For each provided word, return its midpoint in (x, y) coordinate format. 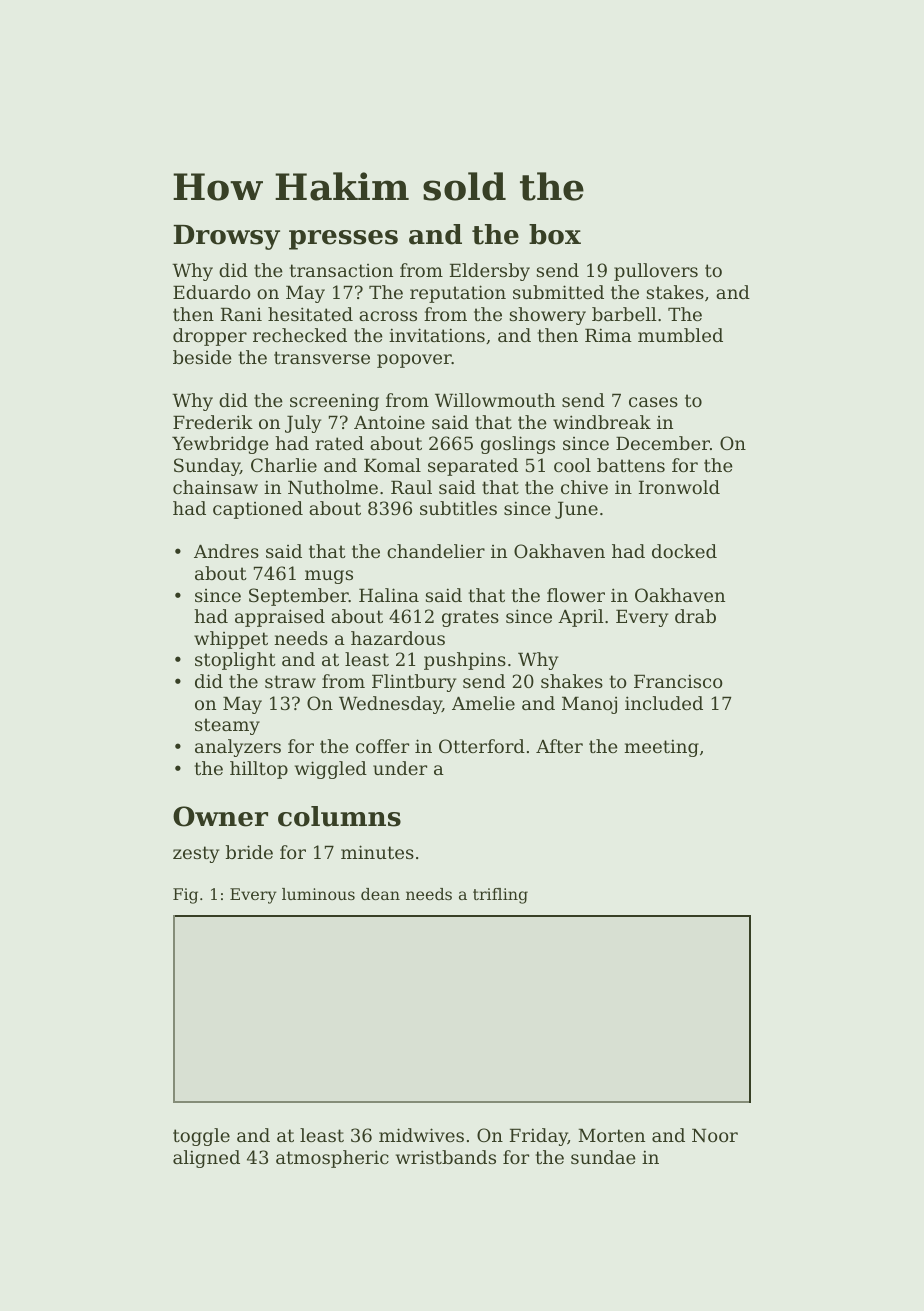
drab (695, 616)
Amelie (483, 703)
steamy (227, 726)
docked (684, 551)
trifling (500, 896)
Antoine (389, 422)
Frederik (213, 422)
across (388, 316)
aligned (206, 1159)
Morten (612, 1135)
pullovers (656, 272)
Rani (241, 314)
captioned (258, 510)
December (663, 443)
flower (576, 595)
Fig (185, 896)
